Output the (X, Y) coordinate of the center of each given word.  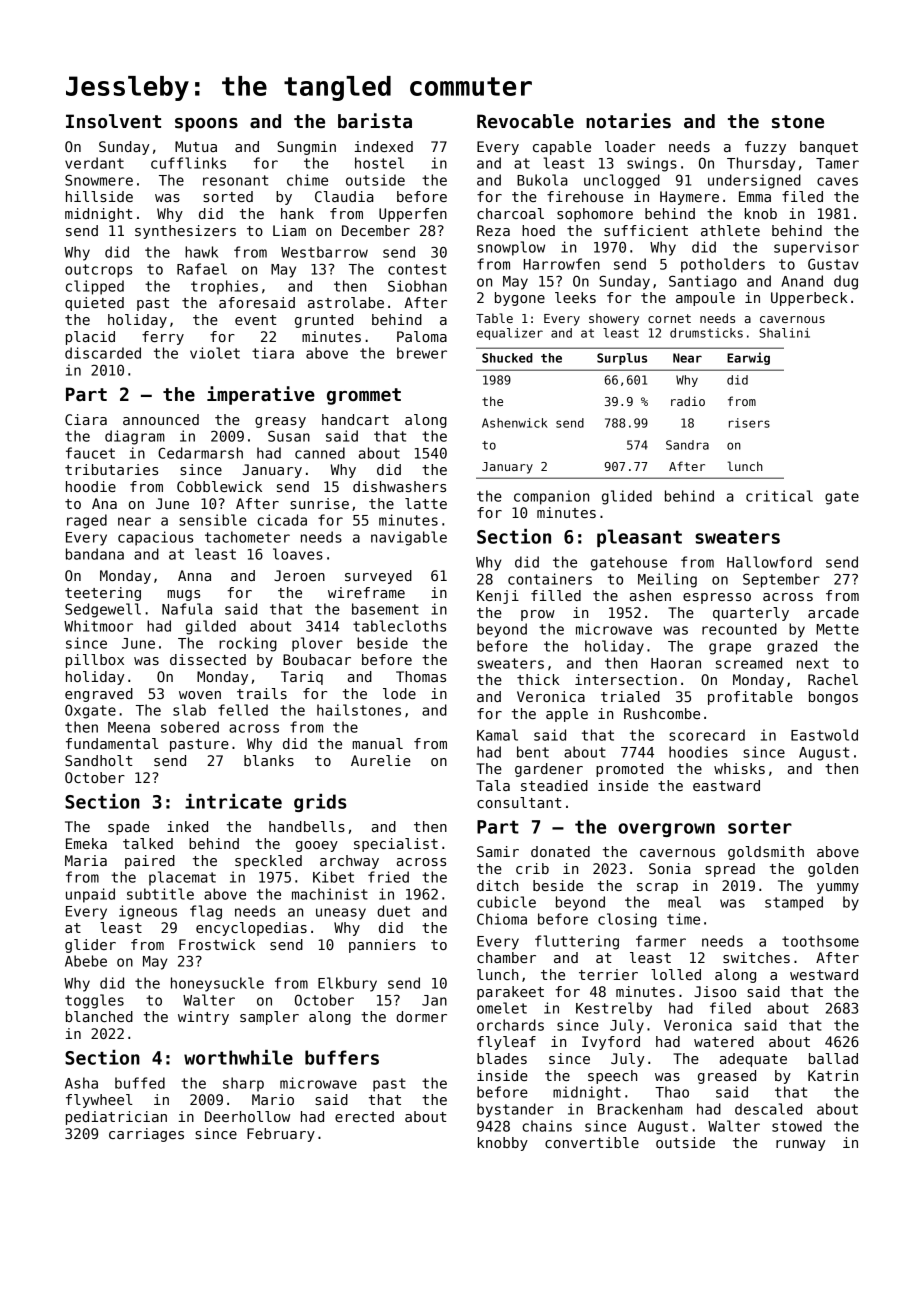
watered (724, 1041)
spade (128, 828)
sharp (243, 1084)
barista (375, 121)
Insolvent (113, 121)
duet (393, 911)
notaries (628, 121)
